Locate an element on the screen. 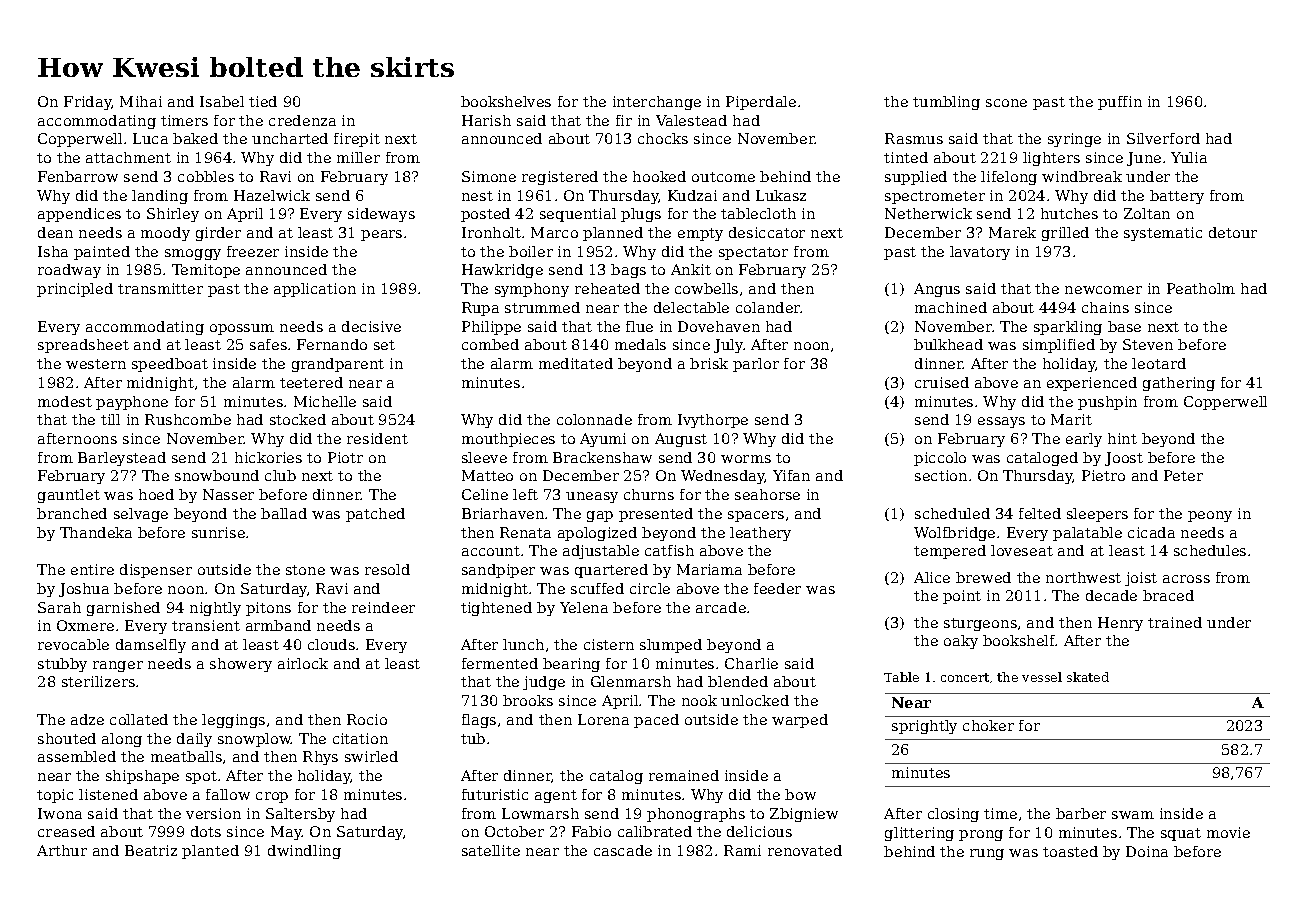 This screenshot has height=924, width=1308. cascade is located at coordinates (623, 850).
